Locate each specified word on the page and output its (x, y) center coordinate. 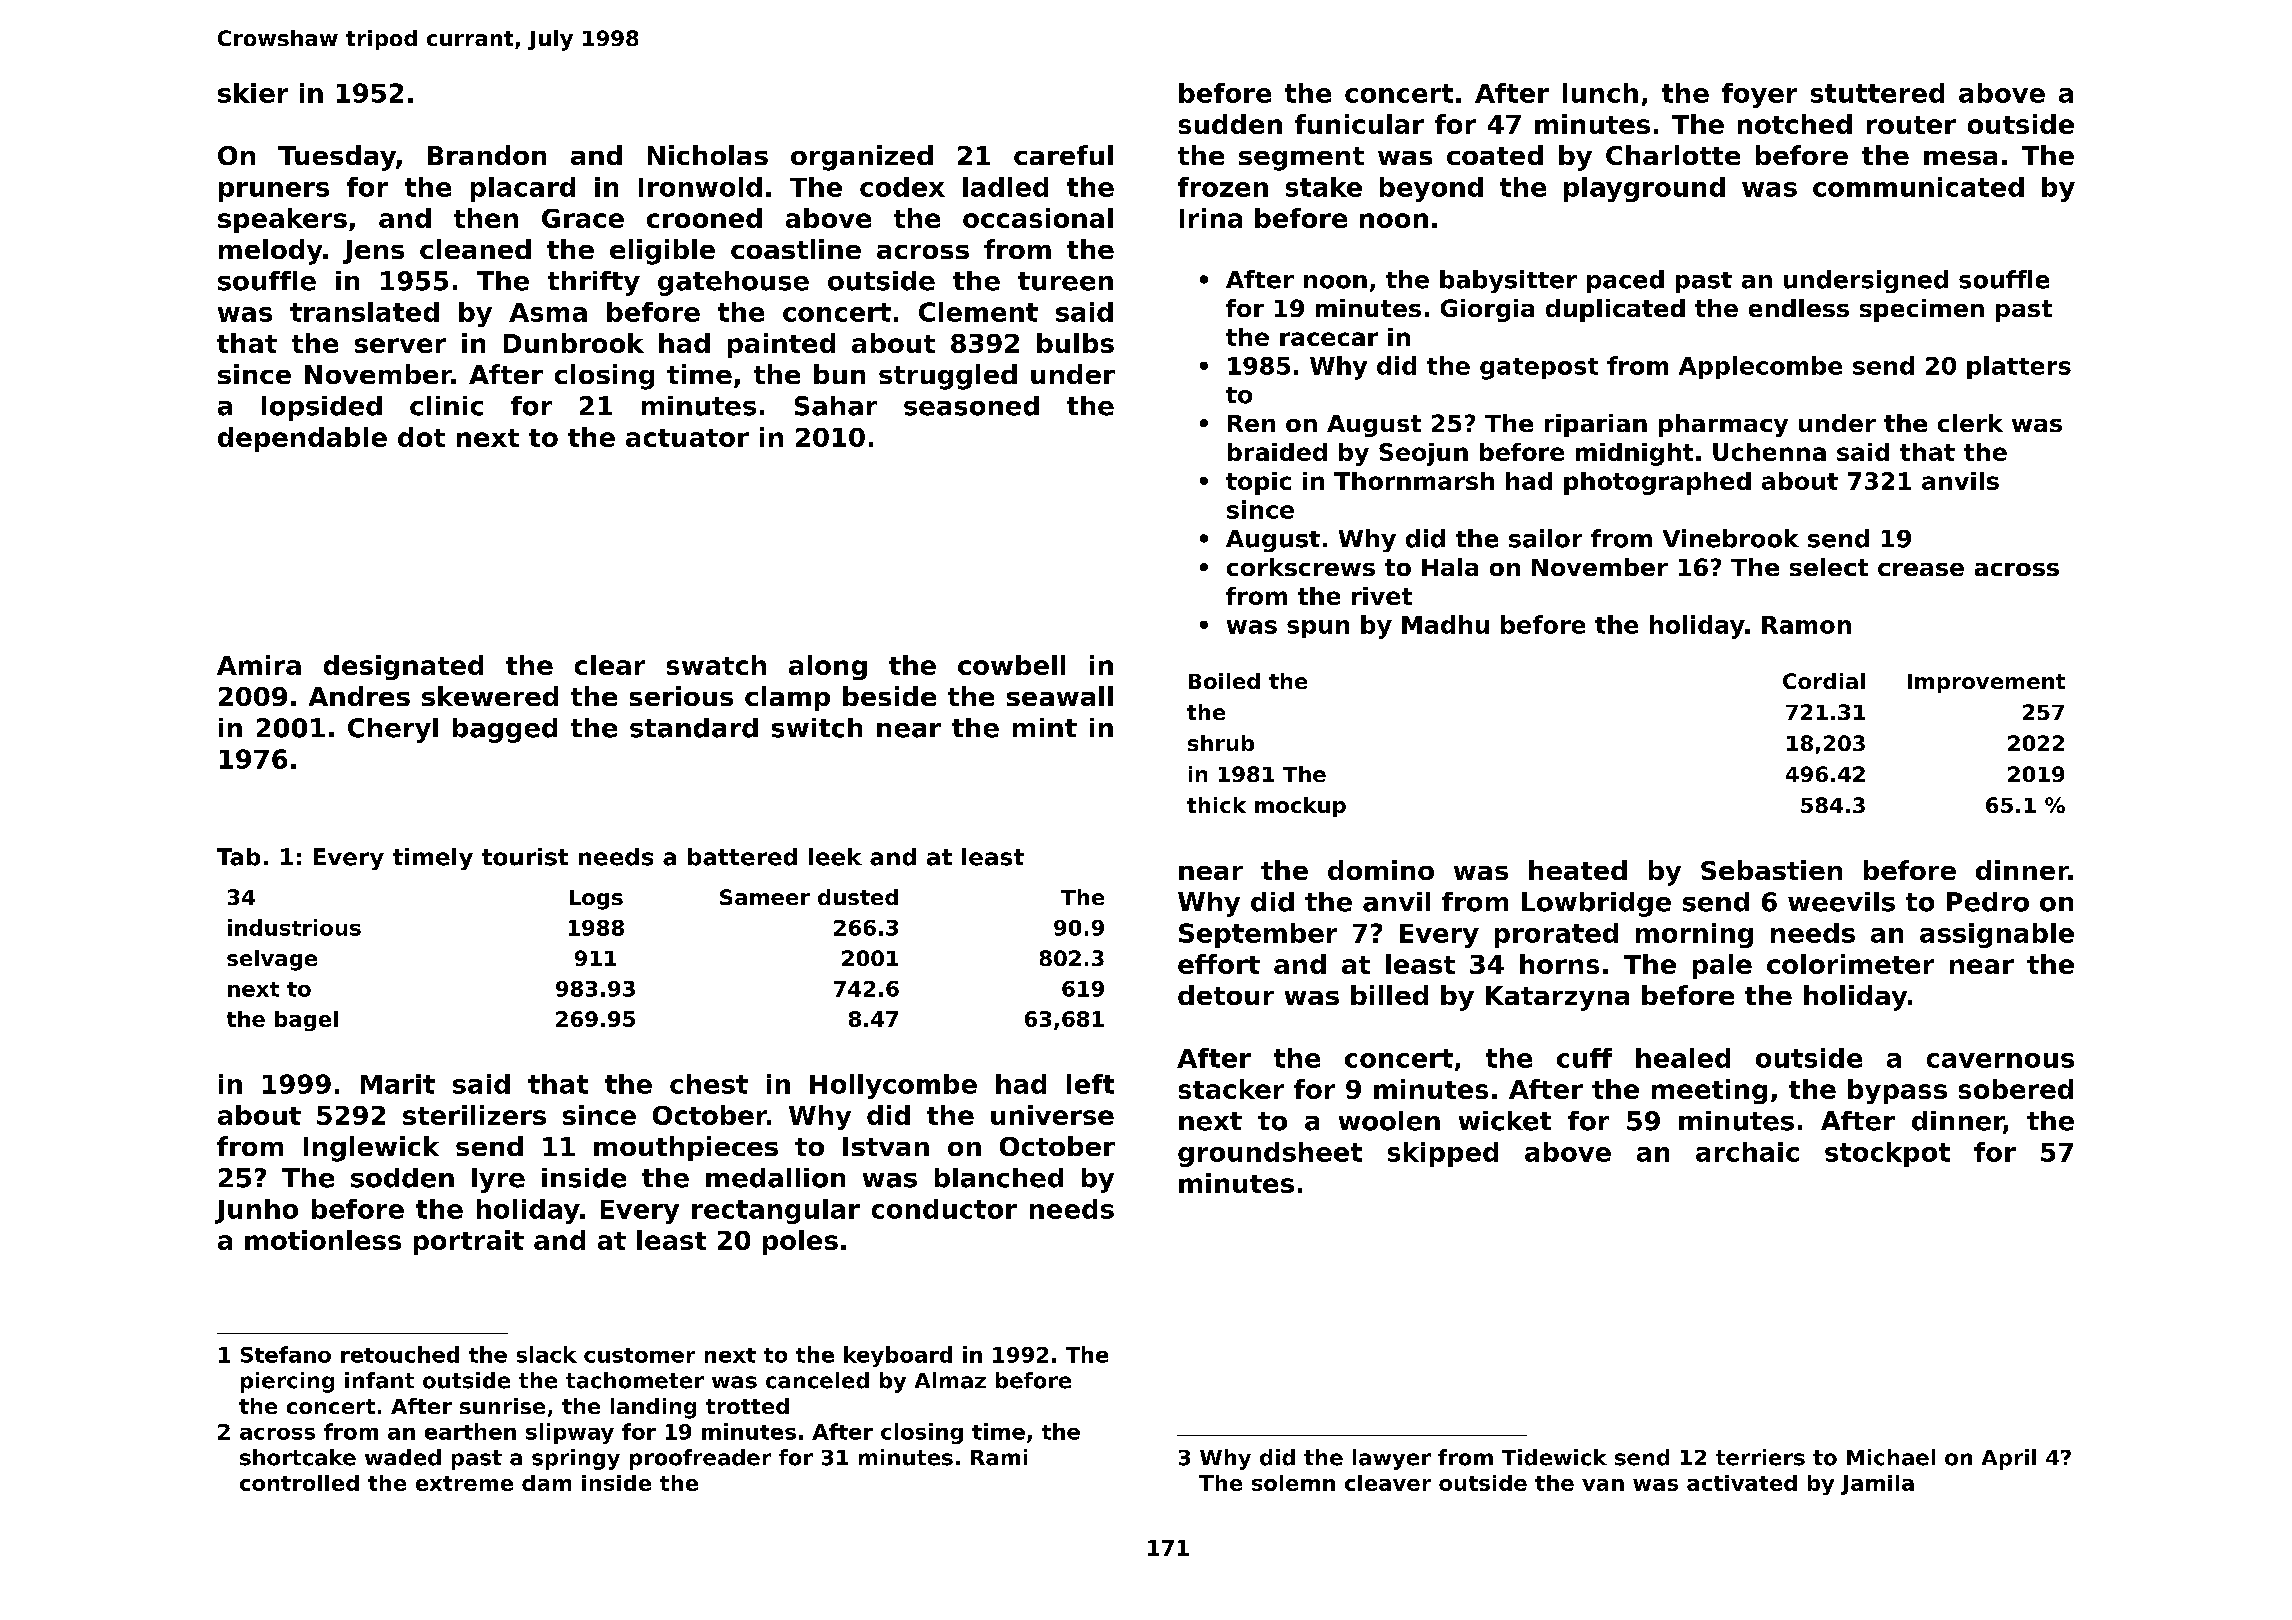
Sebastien (1771, 870)
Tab (238, 857)
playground (1644, 189)
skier (253, 93)
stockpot (1887, 1154)
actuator (687, 438)
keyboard (898, 1356)
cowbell (1011, 665)
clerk (1970, 423)
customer (639, 1355)
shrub (1221, 743)
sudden (1230, 124)
